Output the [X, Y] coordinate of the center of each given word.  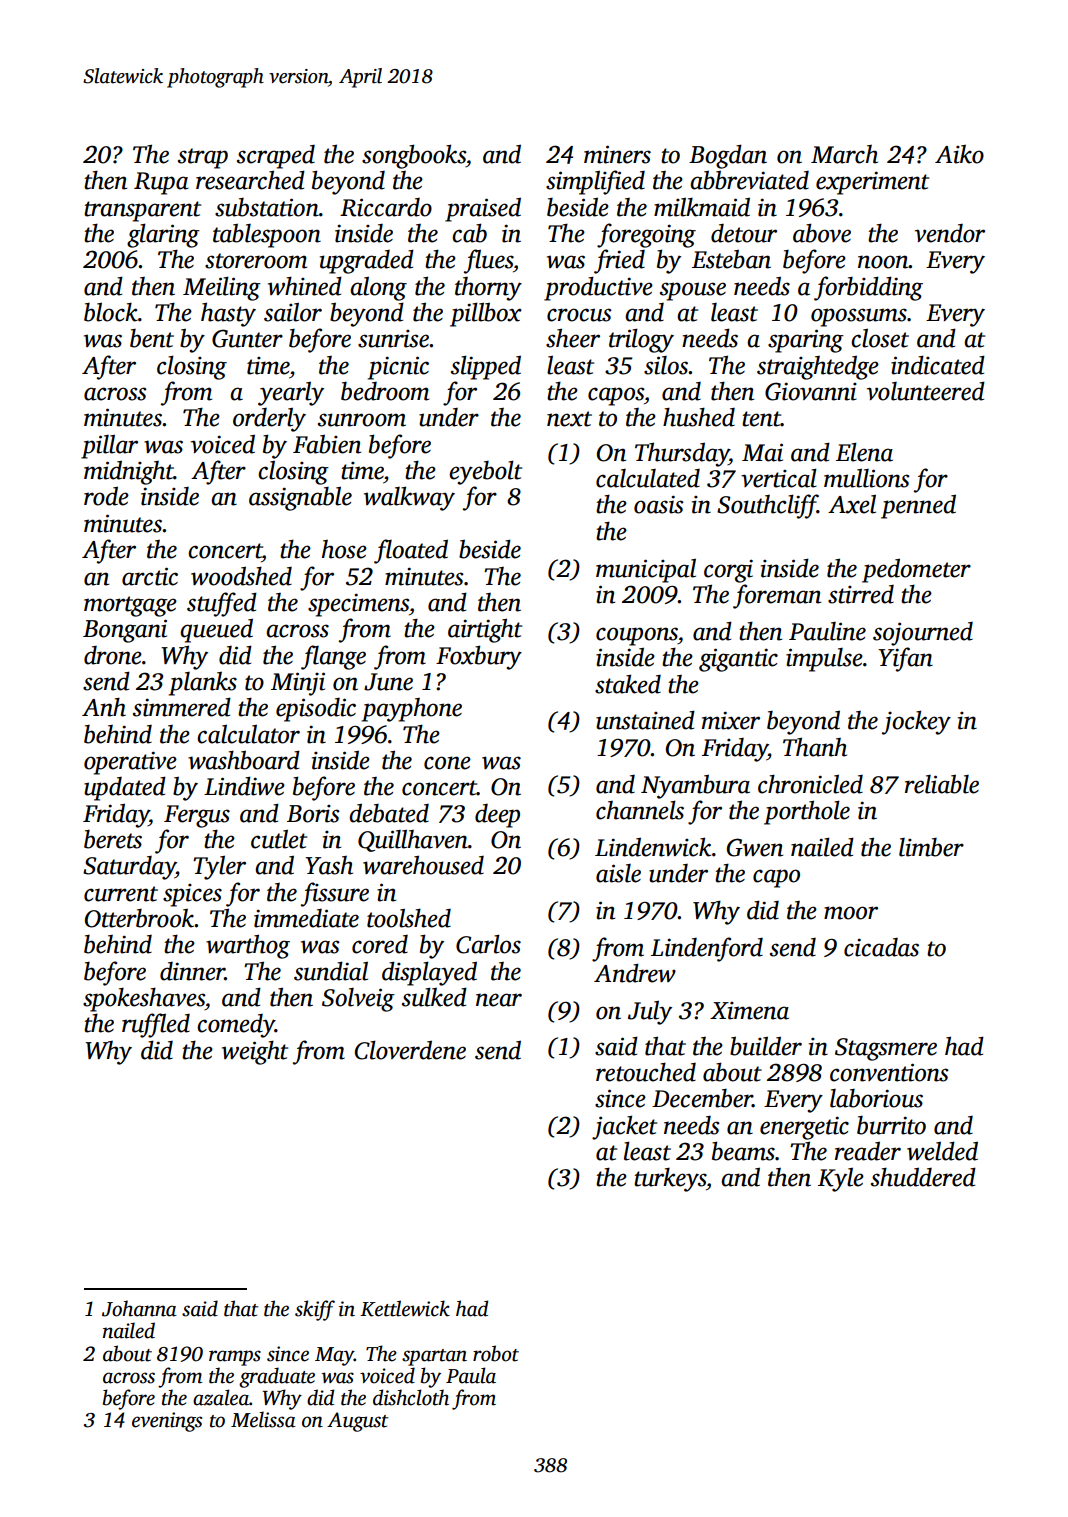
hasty [228, 314]
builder [766, 1046]
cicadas [881, 947]
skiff [315, 1310]
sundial [331, 971]
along [378, 288]
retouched [646, 1072]
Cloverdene [410, 1050]
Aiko [959, 154]
